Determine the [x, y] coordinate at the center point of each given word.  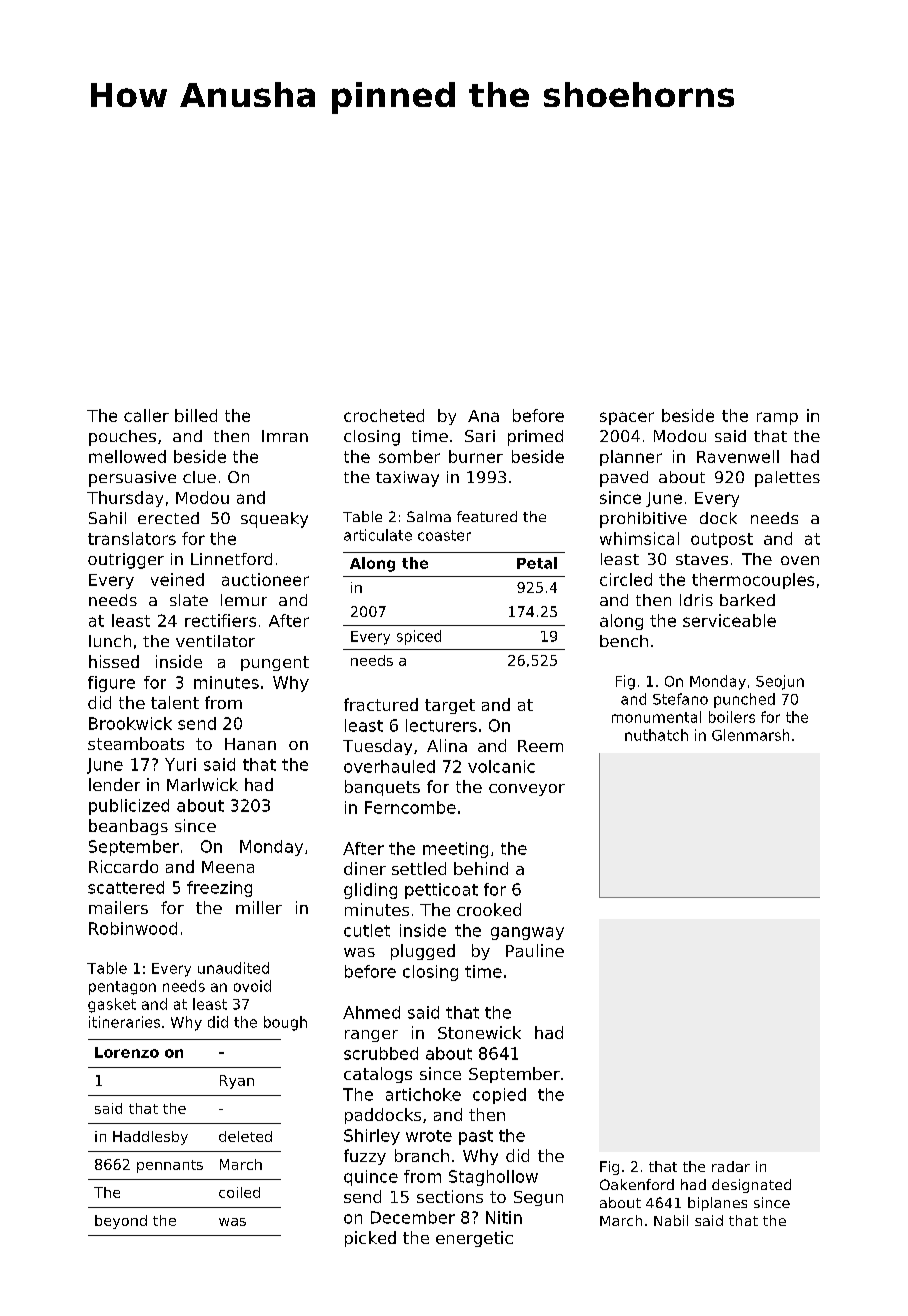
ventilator [215, 641]
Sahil [107, 518]
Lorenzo [127, 1052]
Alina [447, 745]
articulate [378, 535]
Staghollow [493, 1178]
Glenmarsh [750, 735]
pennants [170, 1166]
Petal [537, 563]
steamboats [136, 743]
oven [800, 560]
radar [731, 1166]
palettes [787, 479]
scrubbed [381, 1053]
